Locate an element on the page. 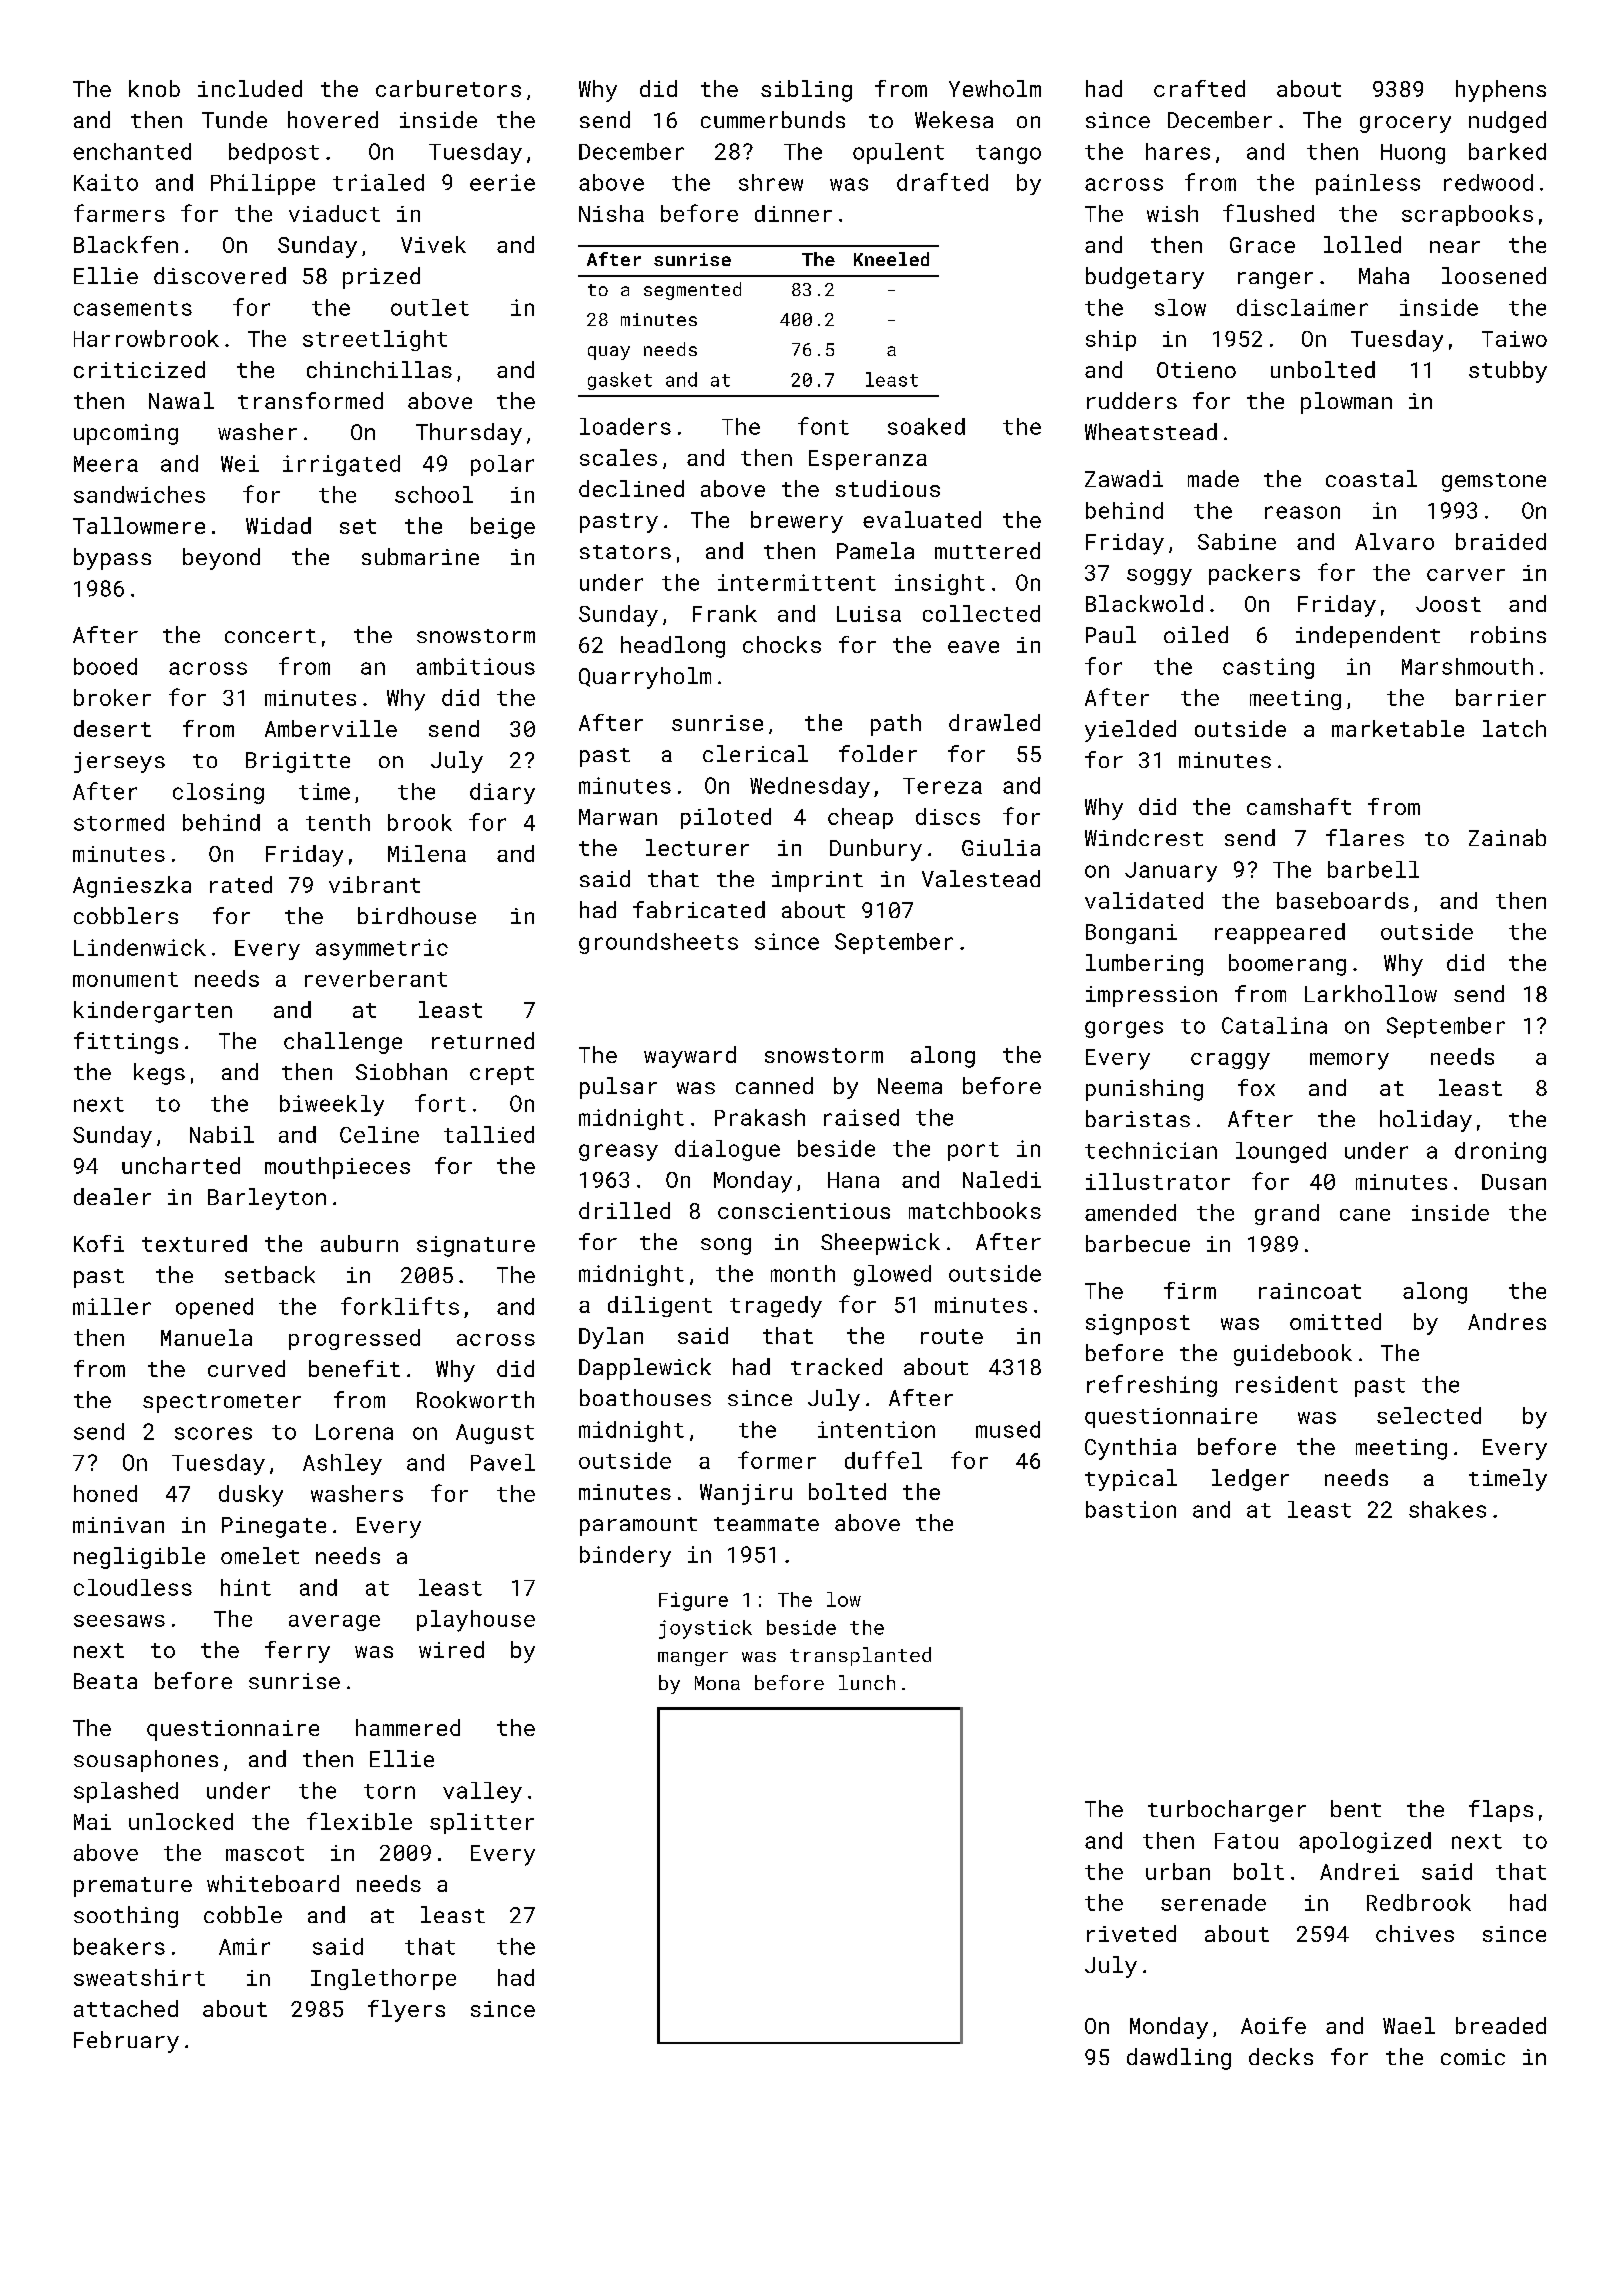  Inglethorpe is located at coordinates (383, 1979).
